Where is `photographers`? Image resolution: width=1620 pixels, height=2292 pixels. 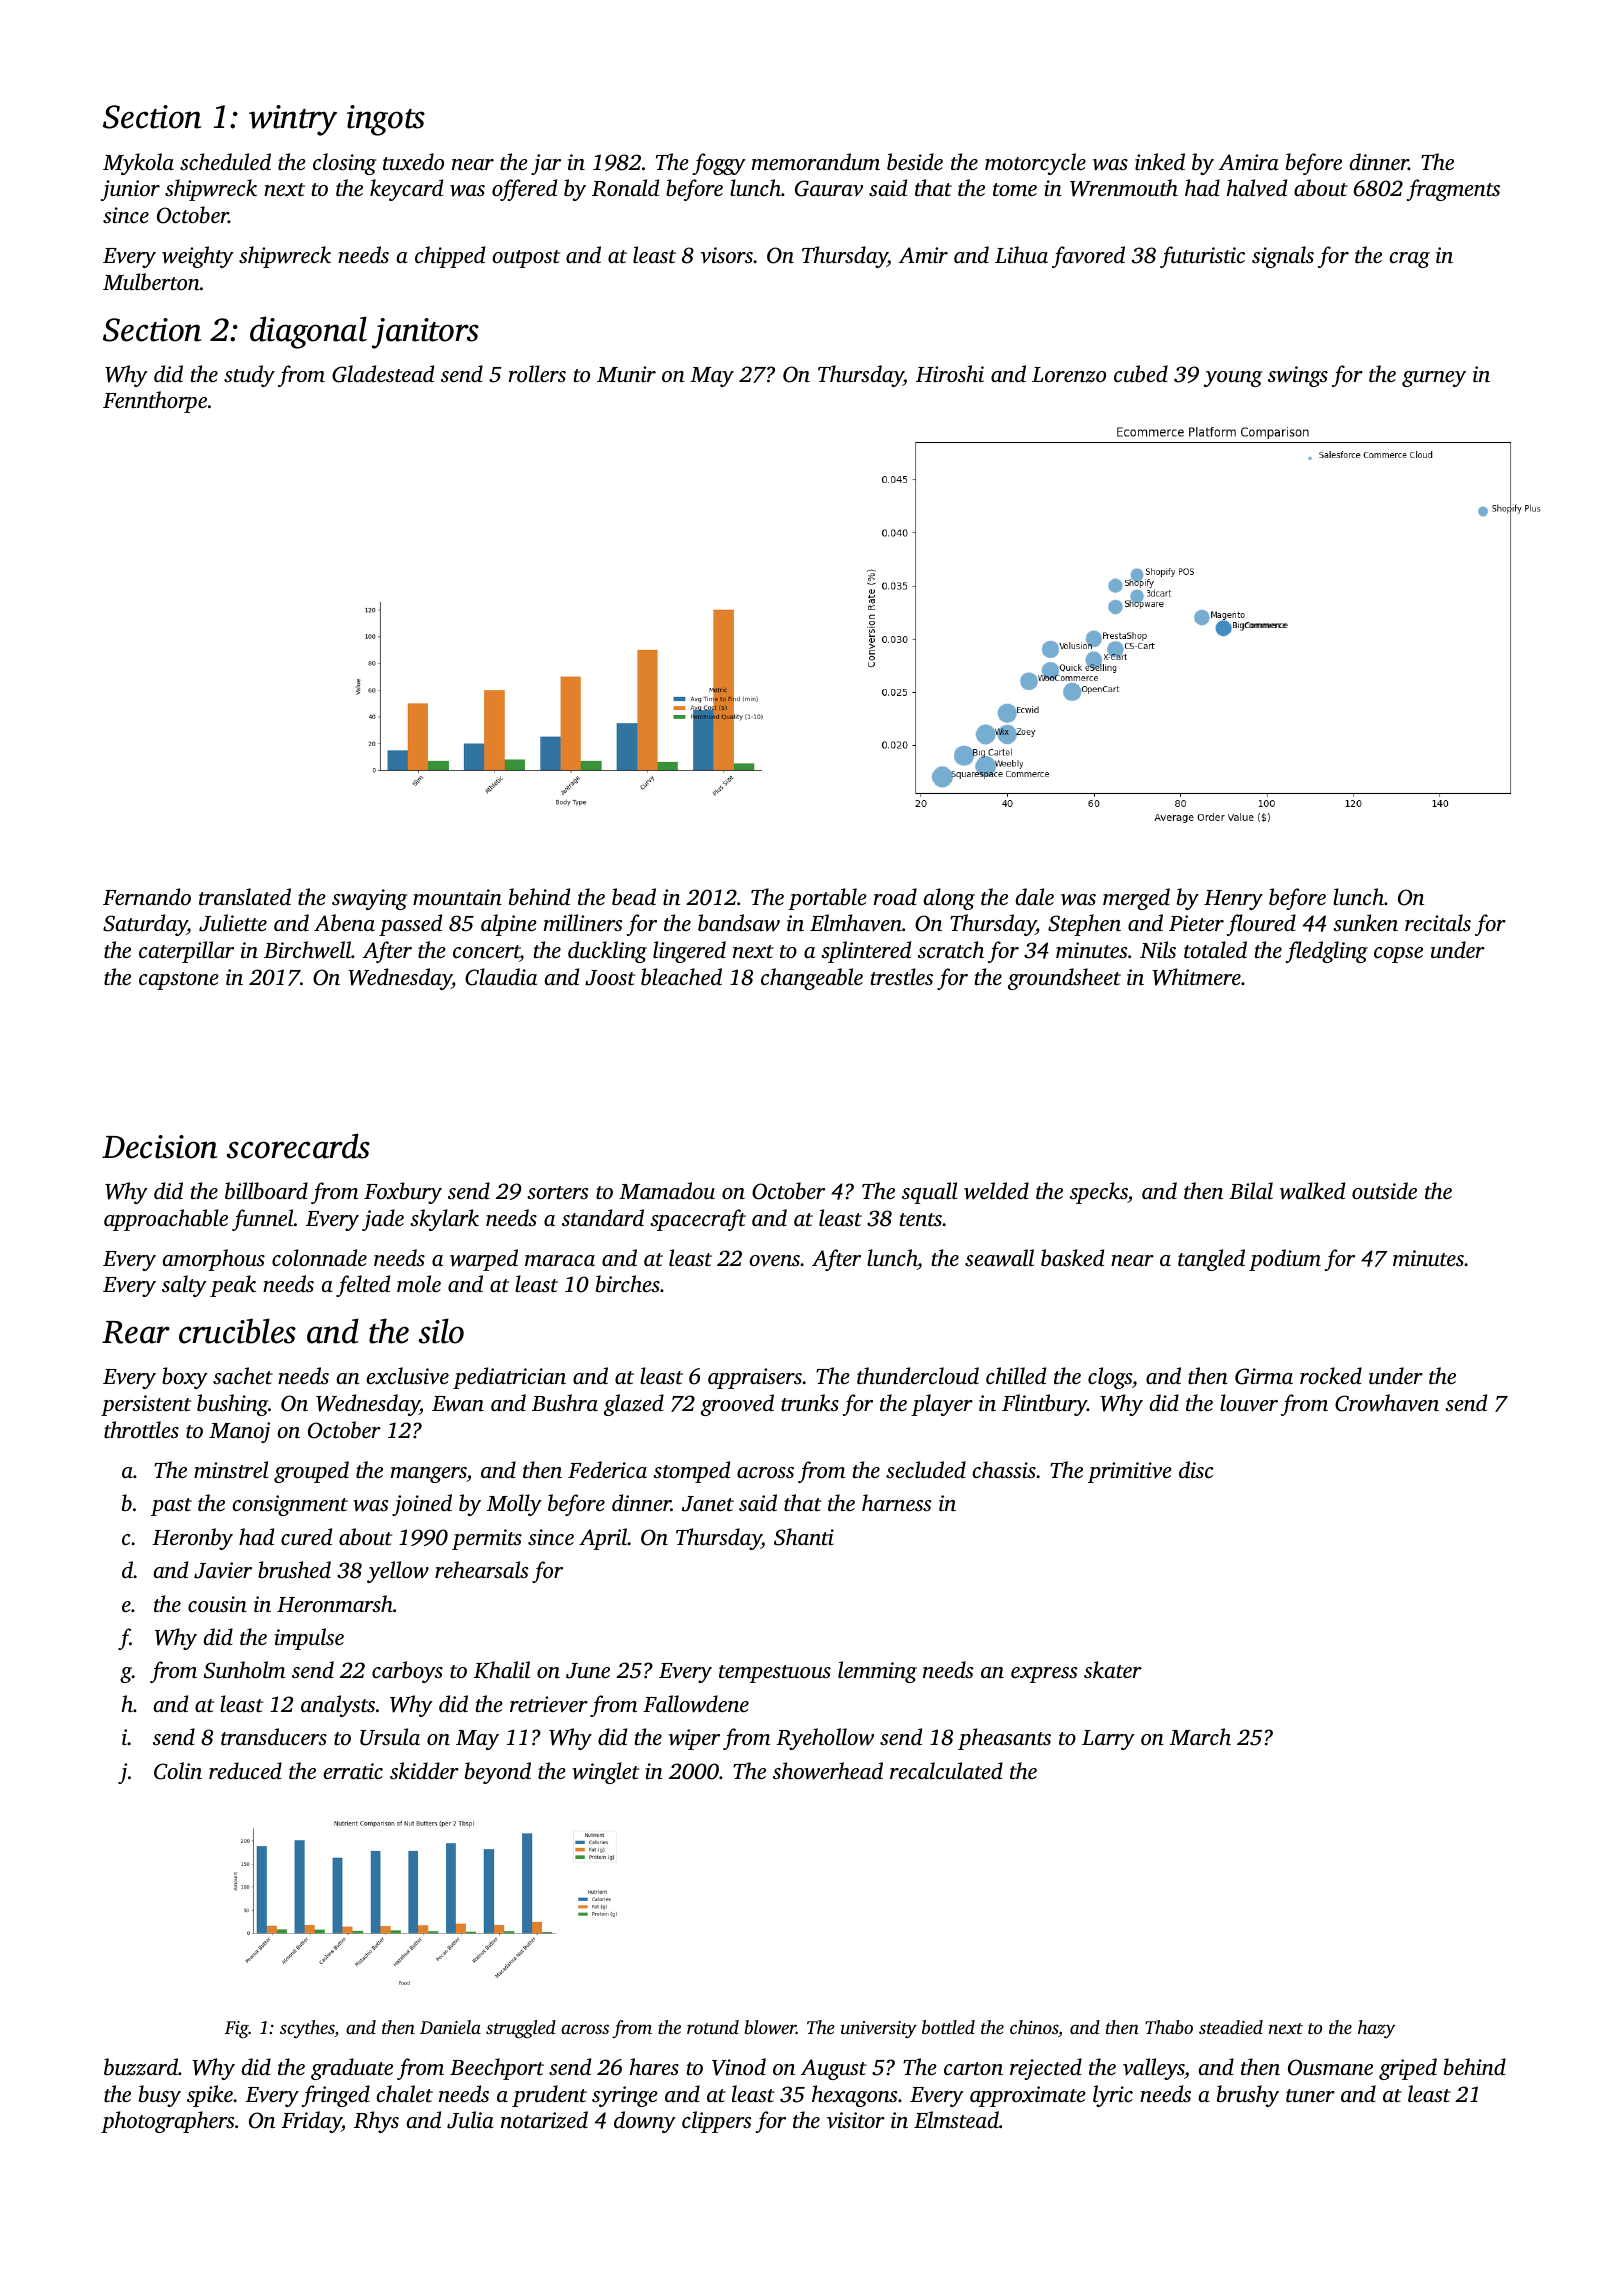
photographers is located at coordinates (168, 2122).
